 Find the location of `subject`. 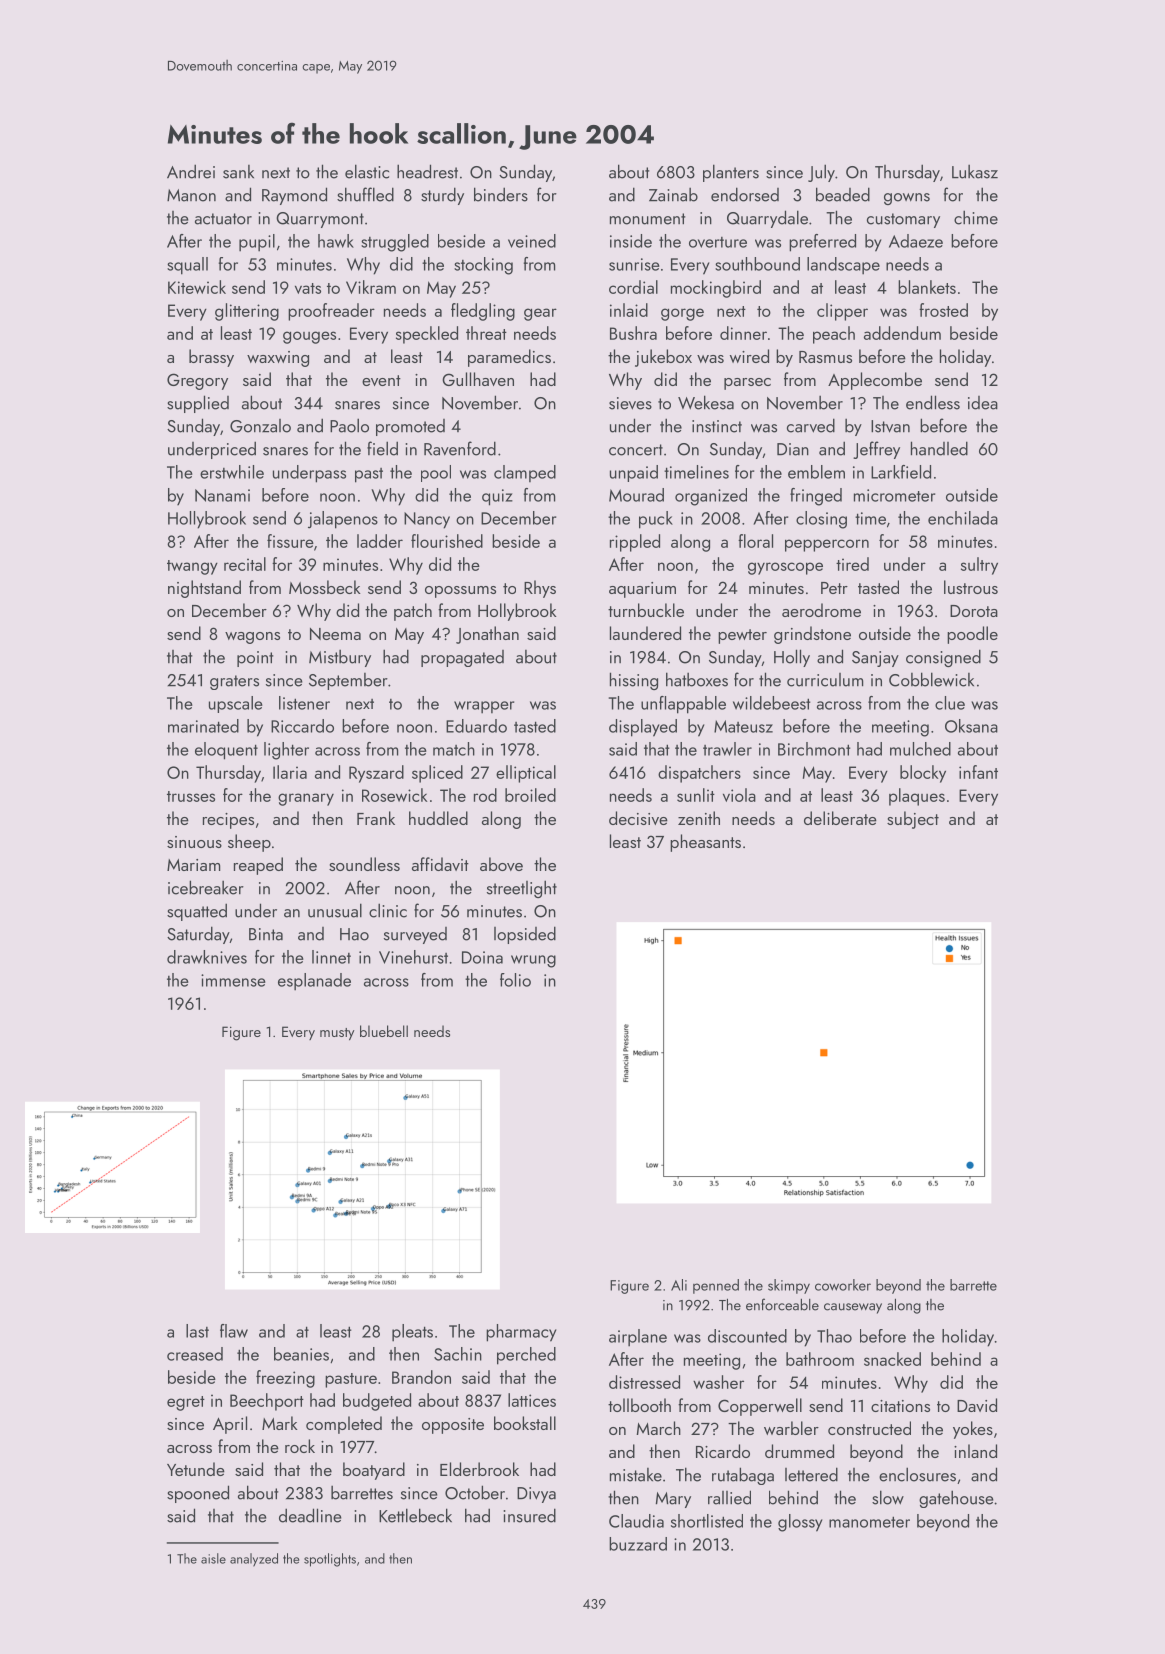

subject is located at coordinates (913, 820).
